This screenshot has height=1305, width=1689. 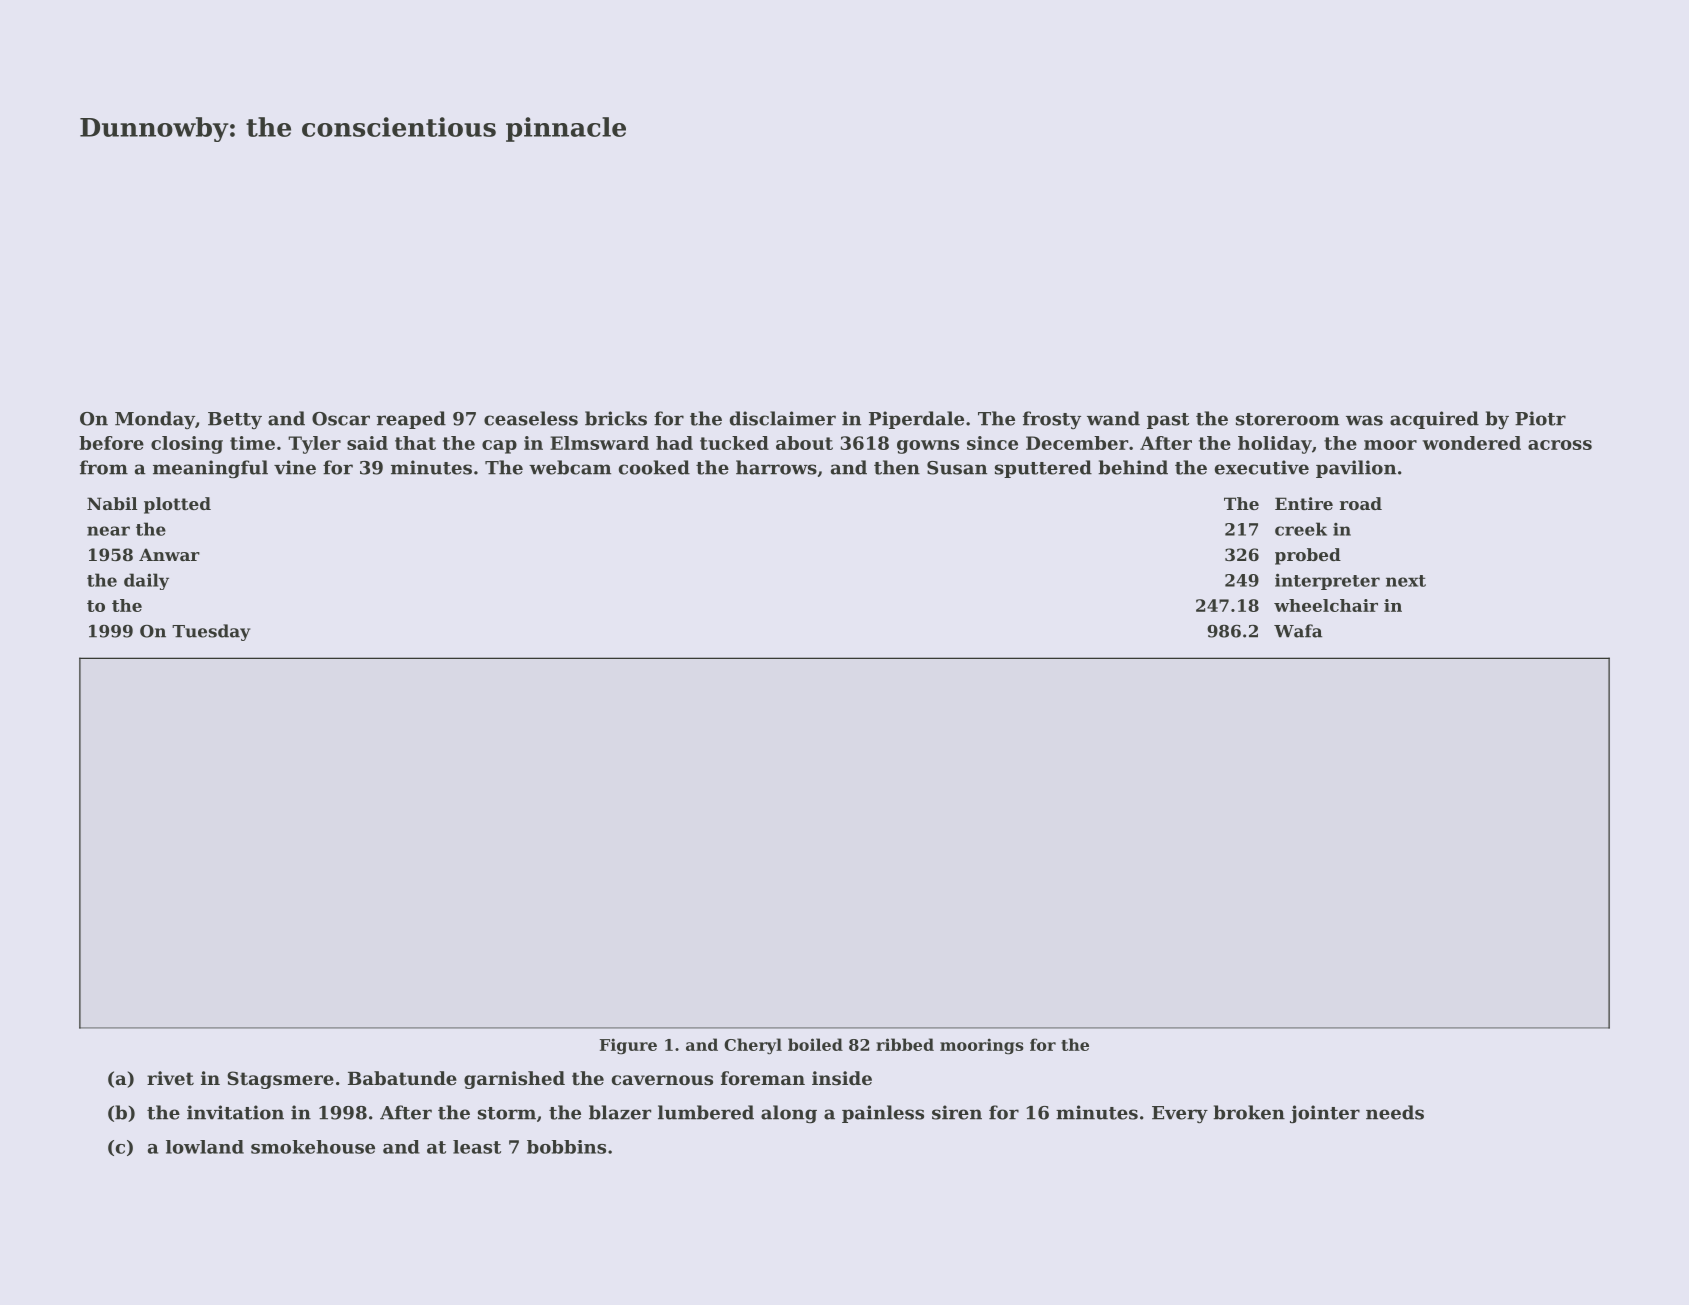 I want to click on rivet, so click(x=170, y=1078).
